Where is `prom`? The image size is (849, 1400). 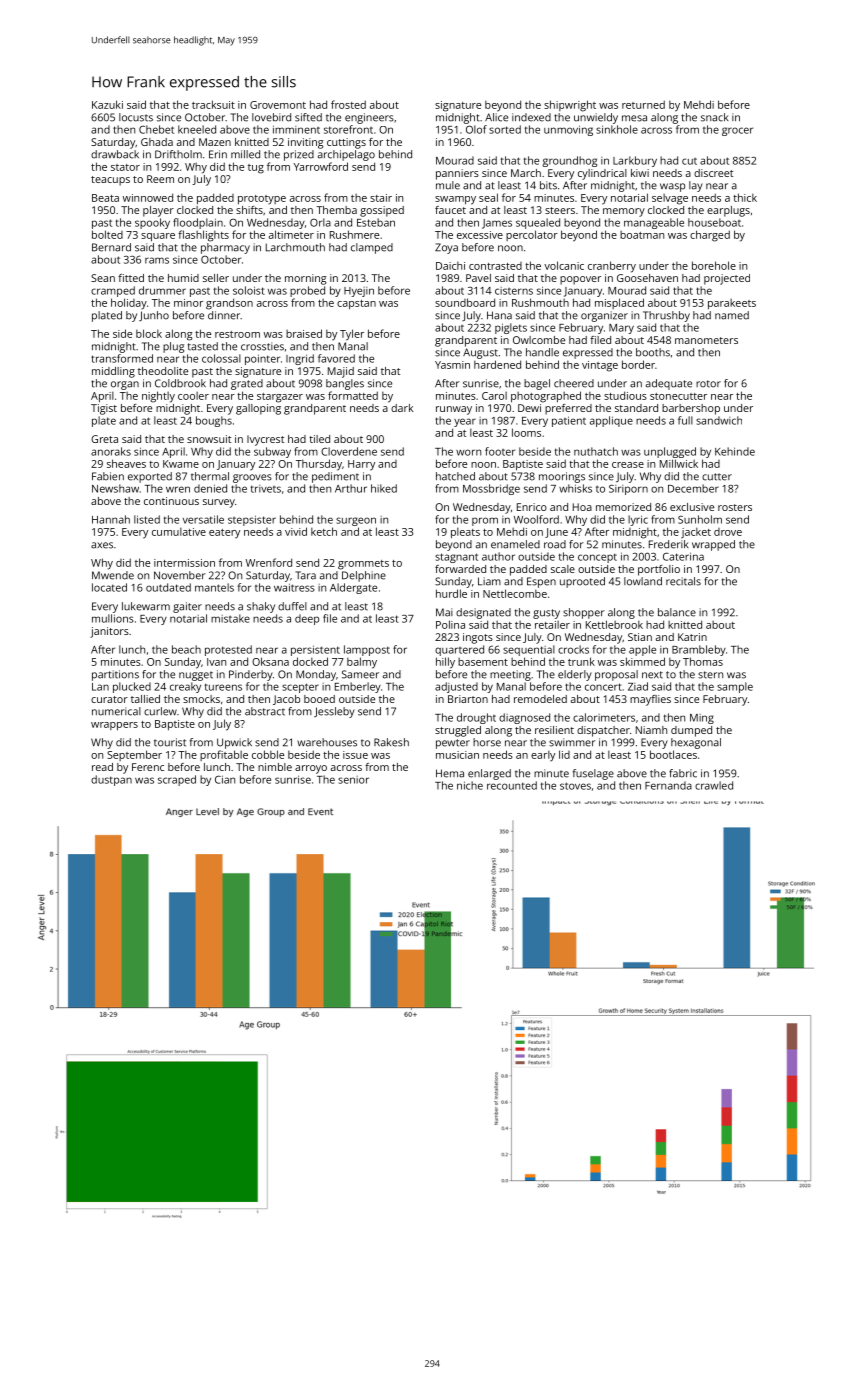
prom is located at coordinates (485, 521).
